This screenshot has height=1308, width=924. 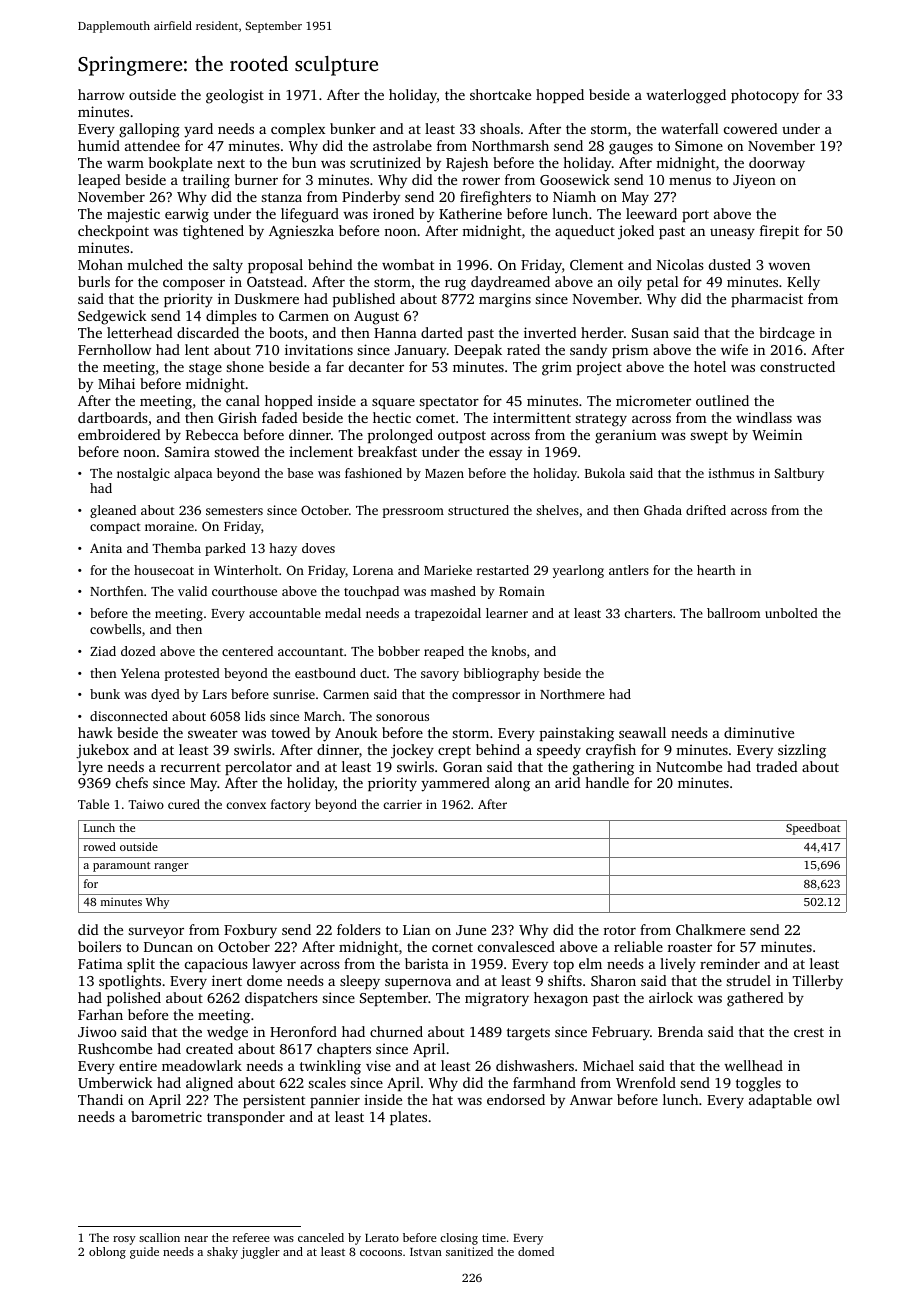 What do you see at coordinates (448, 614) in the screenshot?
I see `trapezoidal` at bounding box center [448, 614].
